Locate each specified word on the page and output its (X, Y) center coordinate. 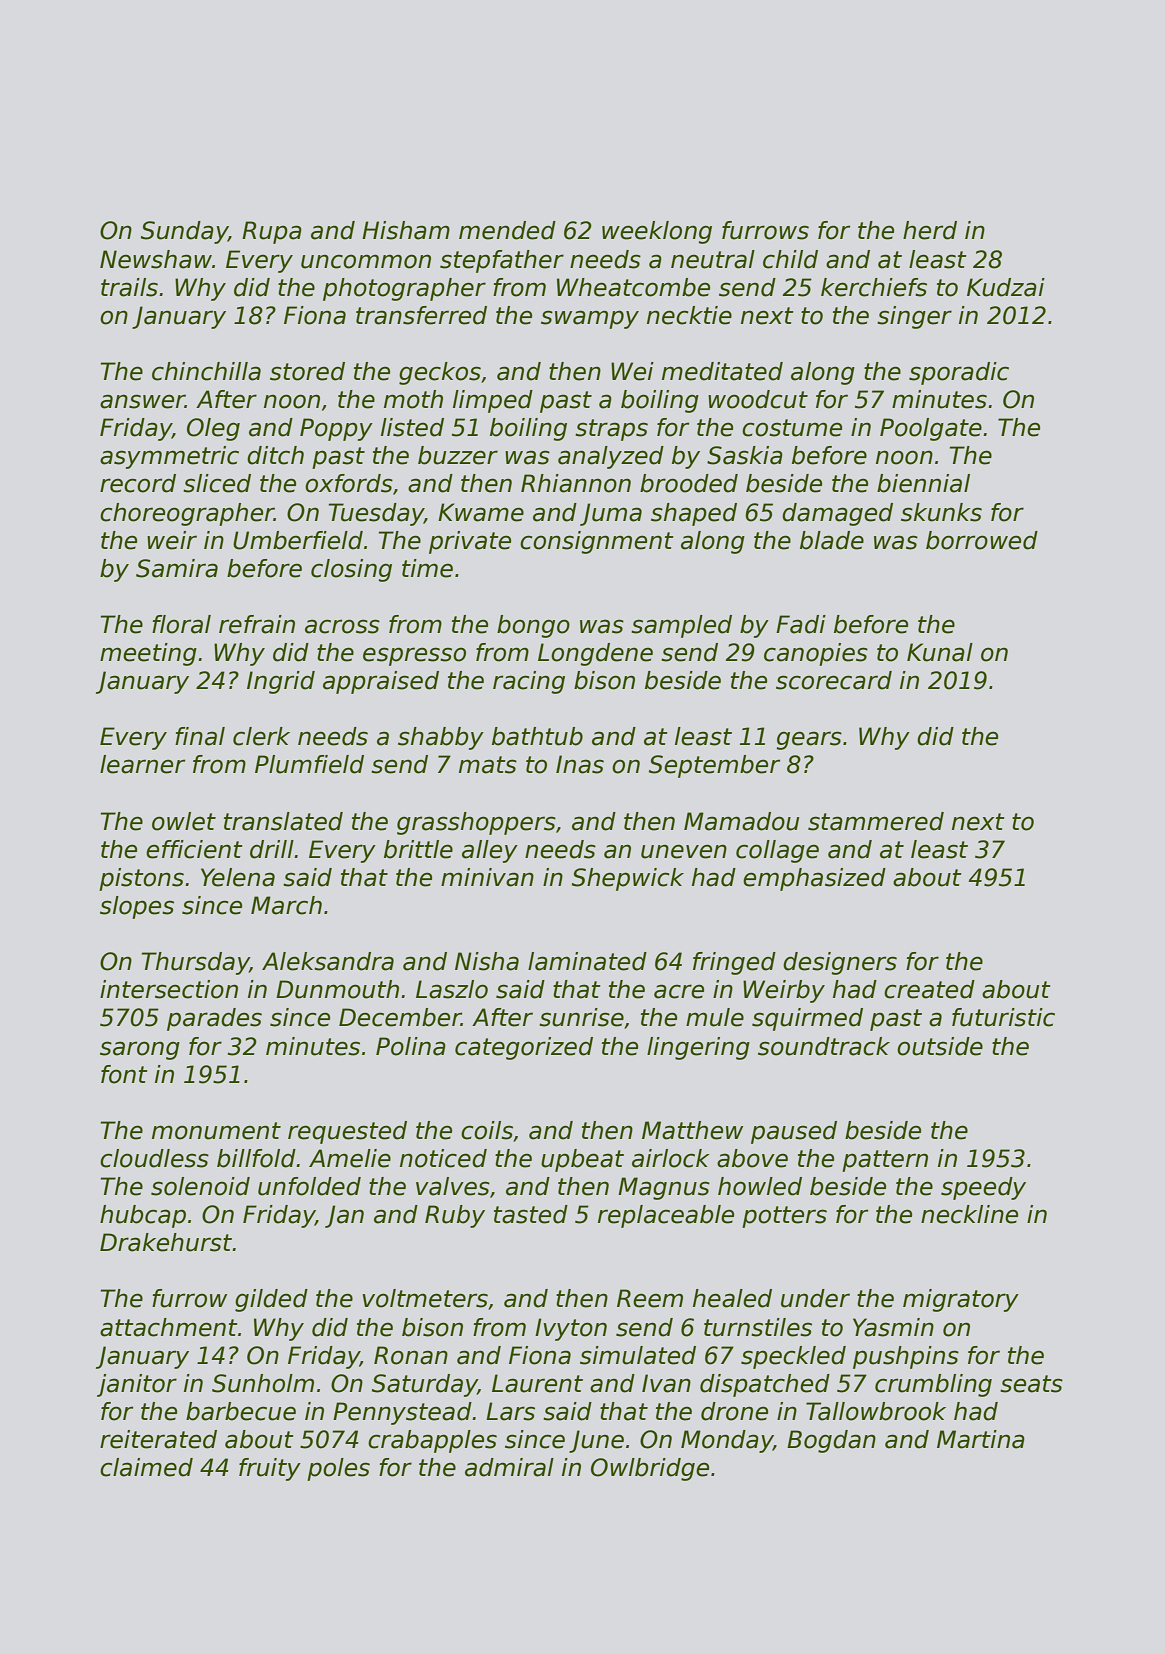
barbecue (241, 1411)
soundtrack (824, 1046)
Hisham (406, 230)
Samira (177, 568)
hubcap (143, 1216)
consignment (597, 542)
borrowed (982, 540)
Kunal (940, 652)
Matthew (692, 1130)
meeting (148, 654)
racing (529, 682)
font (124, 1074)
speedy (983, 1188)
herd (930, 230)
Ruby (455, 1216)
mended (507, 230)
